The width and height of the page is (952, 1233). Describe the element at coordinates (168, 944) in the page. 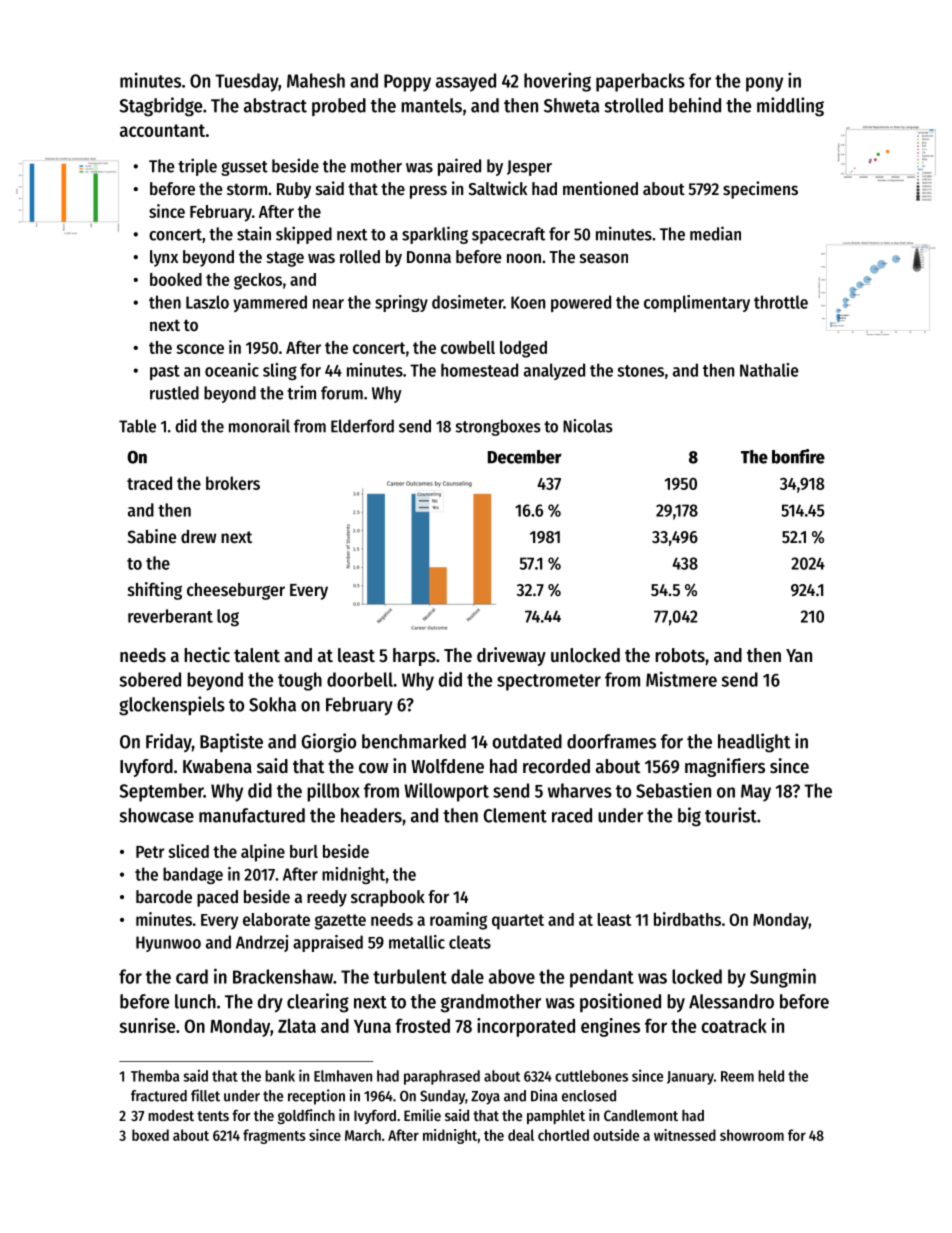

I see `Hyunwoo` at that location.
